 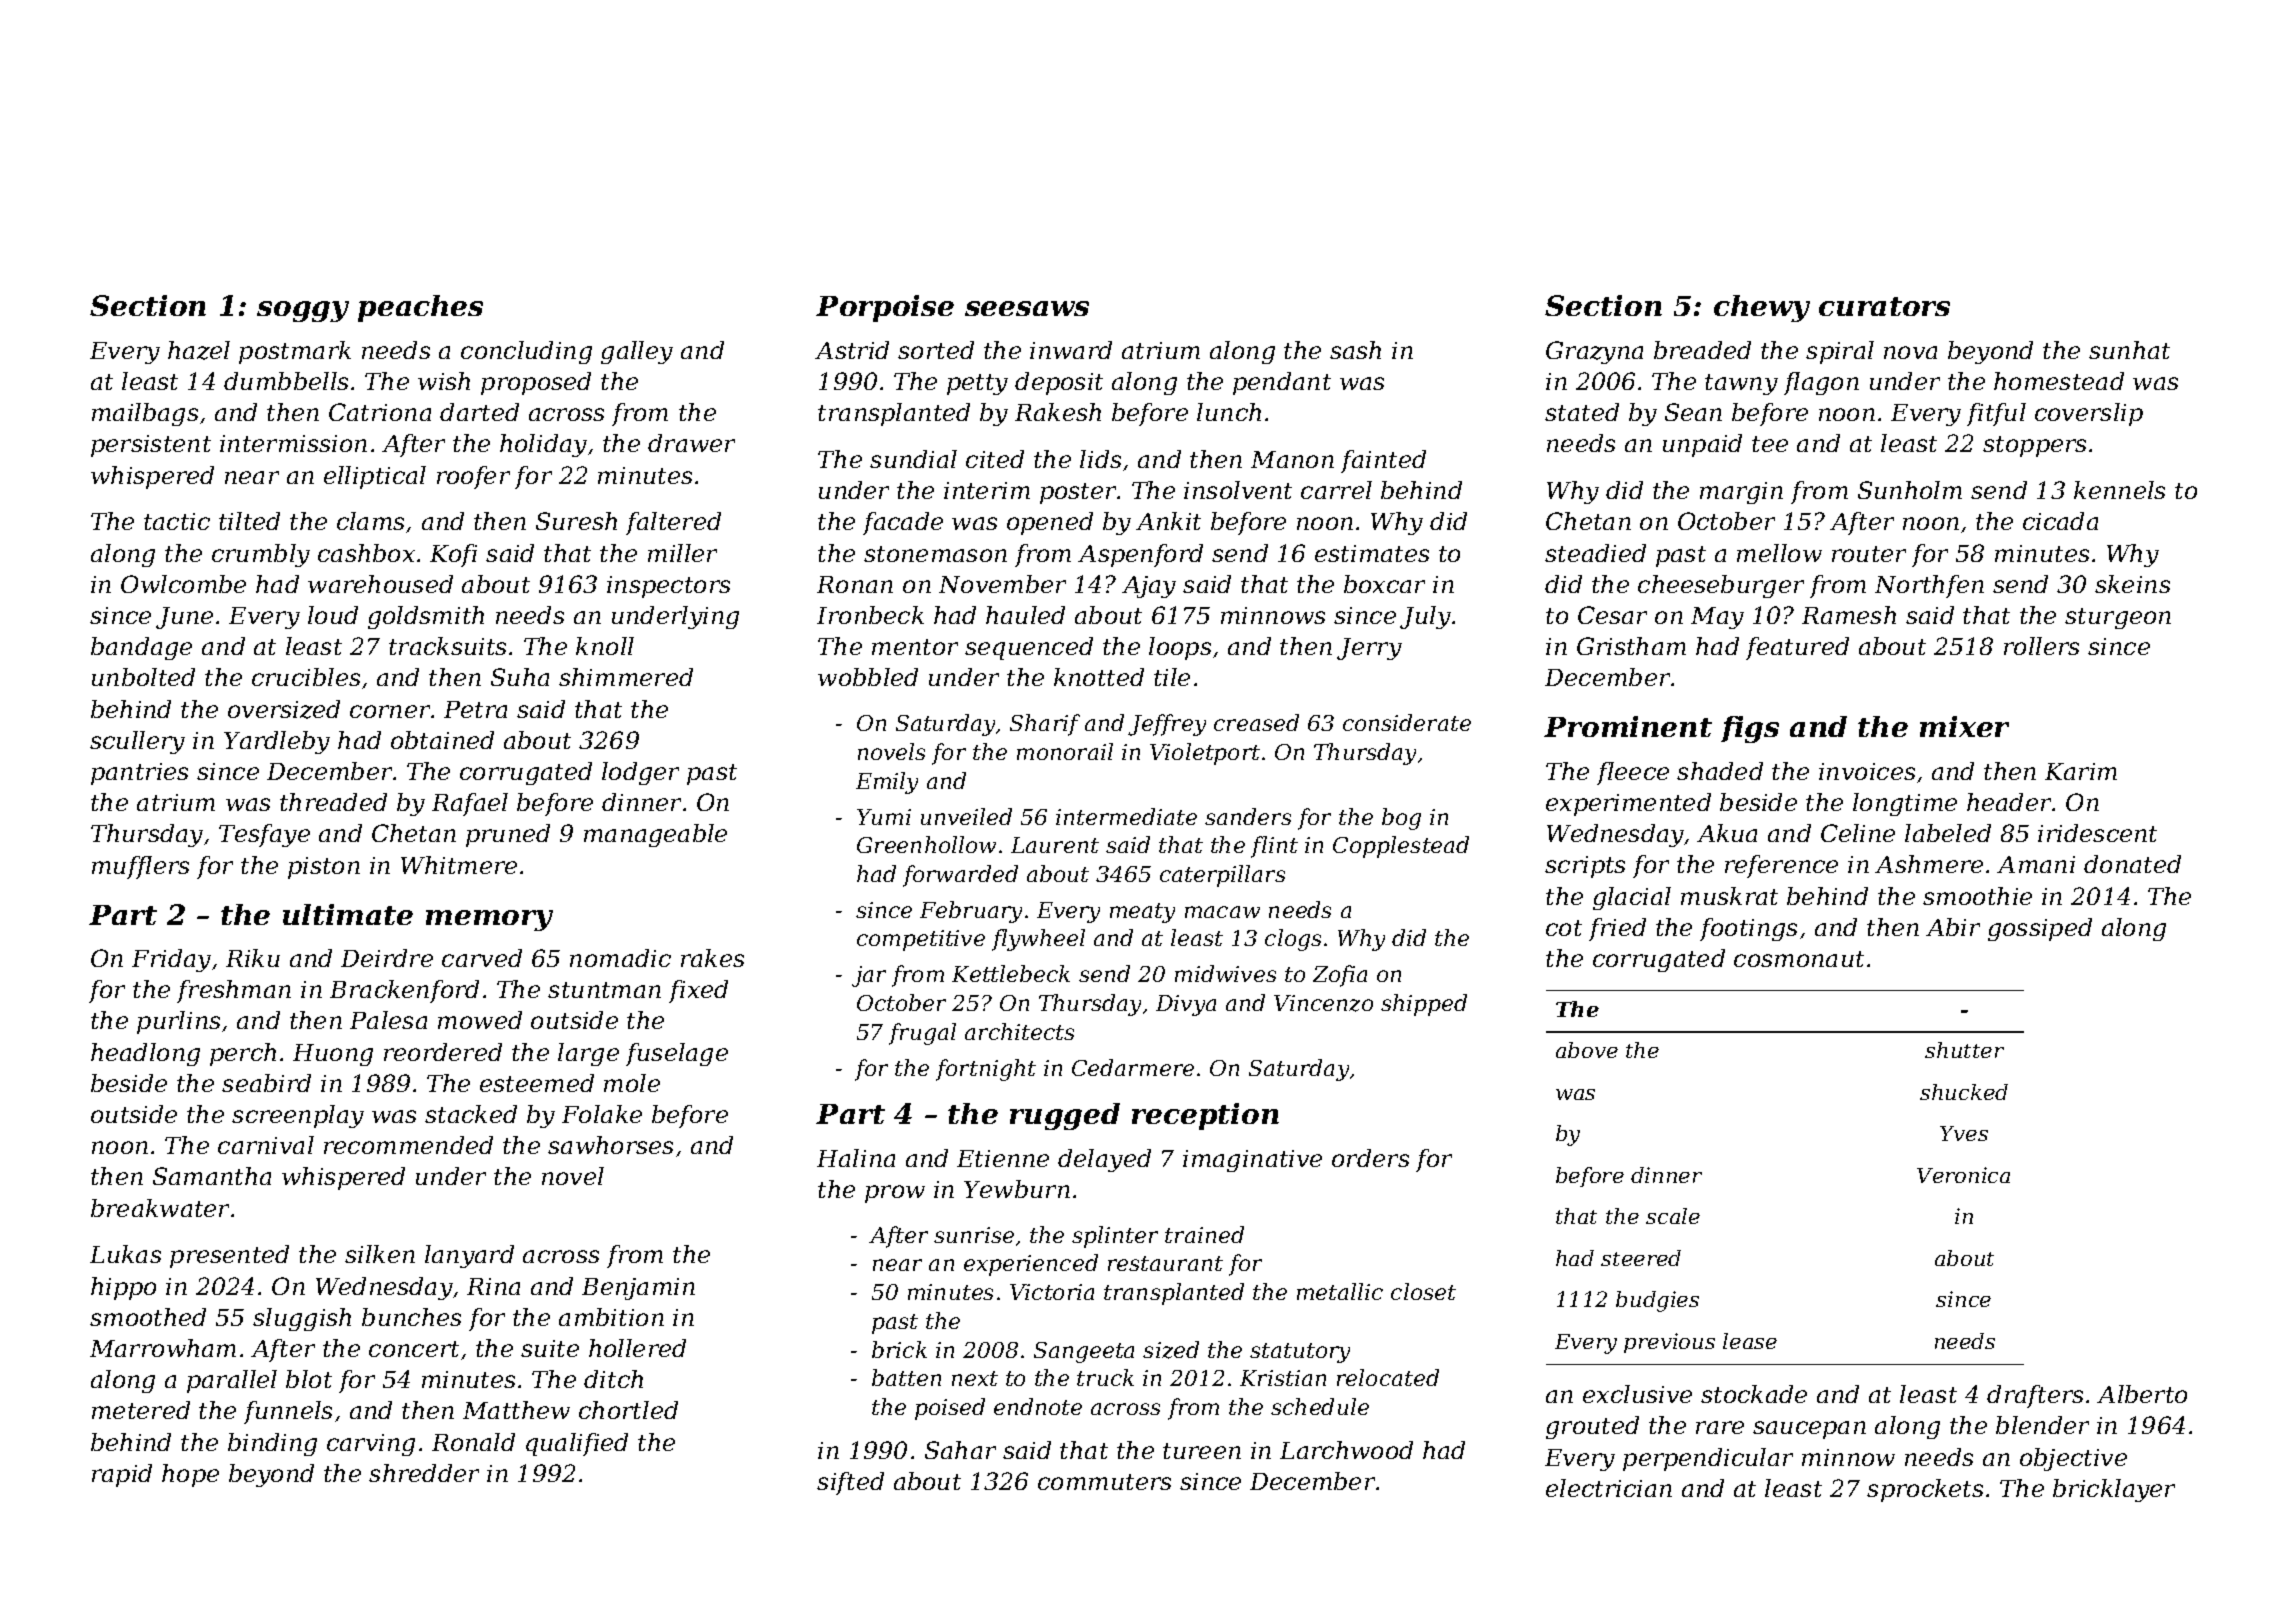 I want to click on frugal, so click(x=922, y=1034).
